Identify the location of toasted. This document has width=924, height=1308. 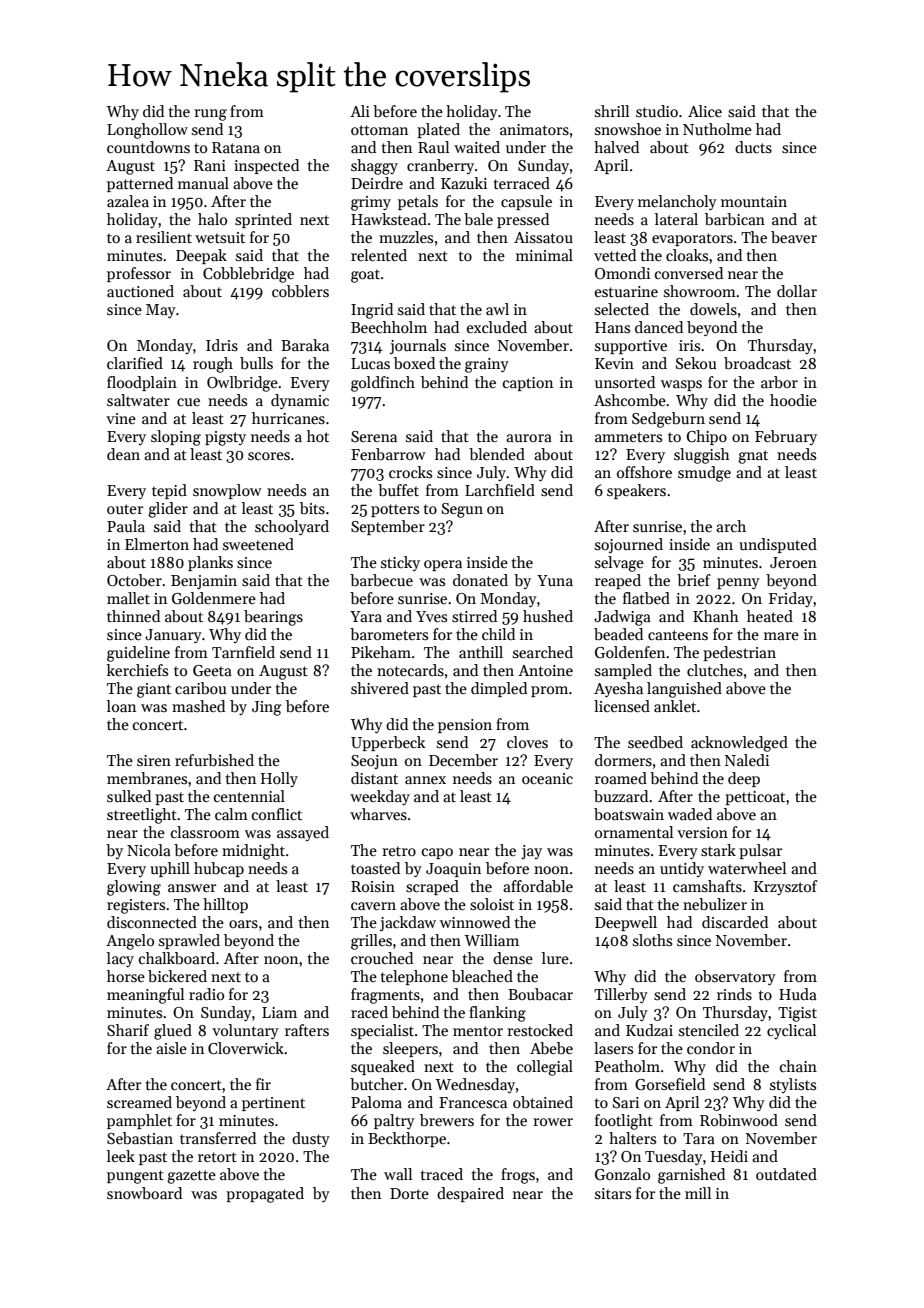
(375, 868).
